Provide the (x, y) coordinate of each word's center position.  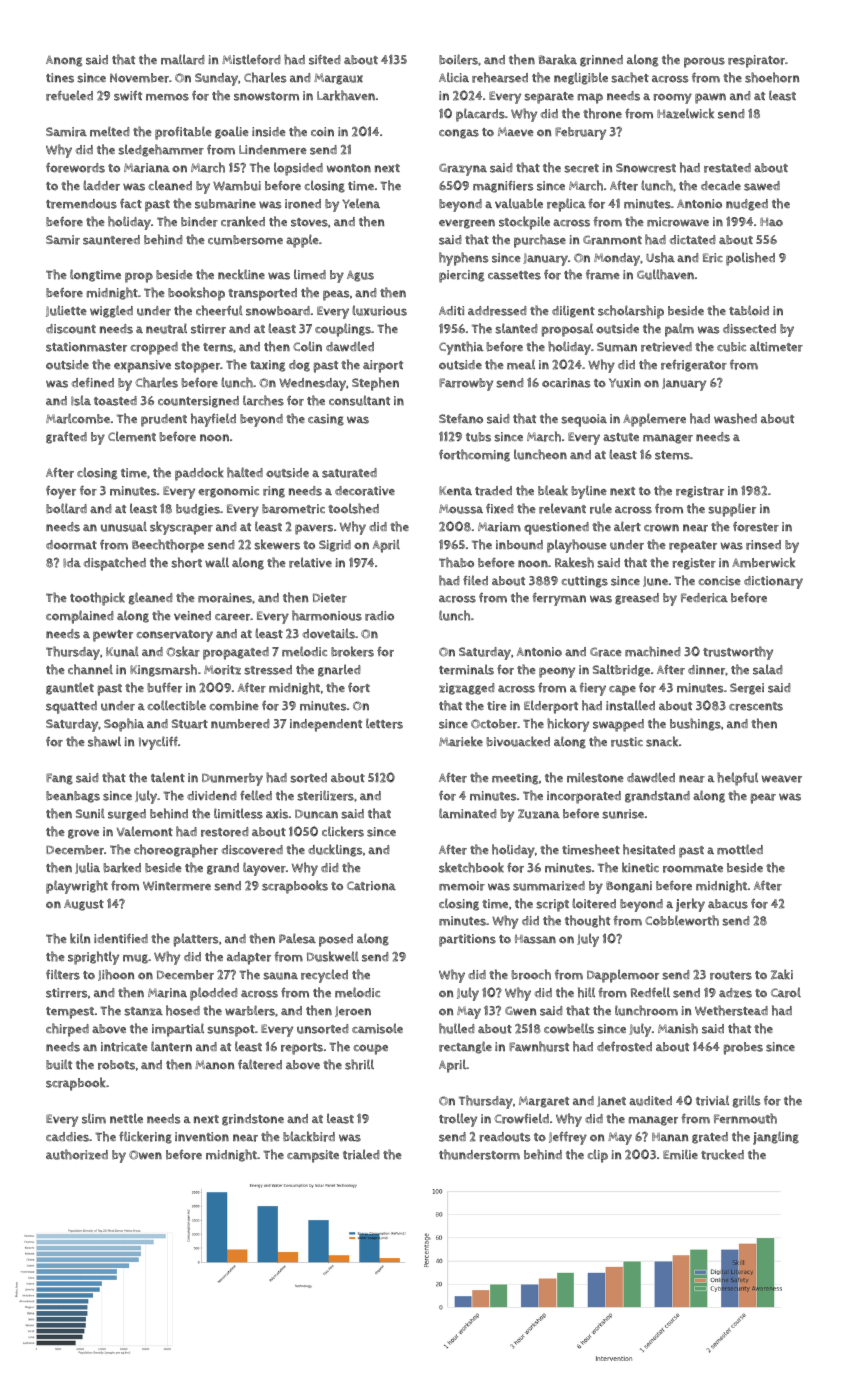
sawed (762, 186)
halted (245, 472)
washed (735, 418)
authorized (77, 1154)
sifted (325, 59)
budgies (198, 510)
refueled (69, 95)
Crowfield (521, 1118)
